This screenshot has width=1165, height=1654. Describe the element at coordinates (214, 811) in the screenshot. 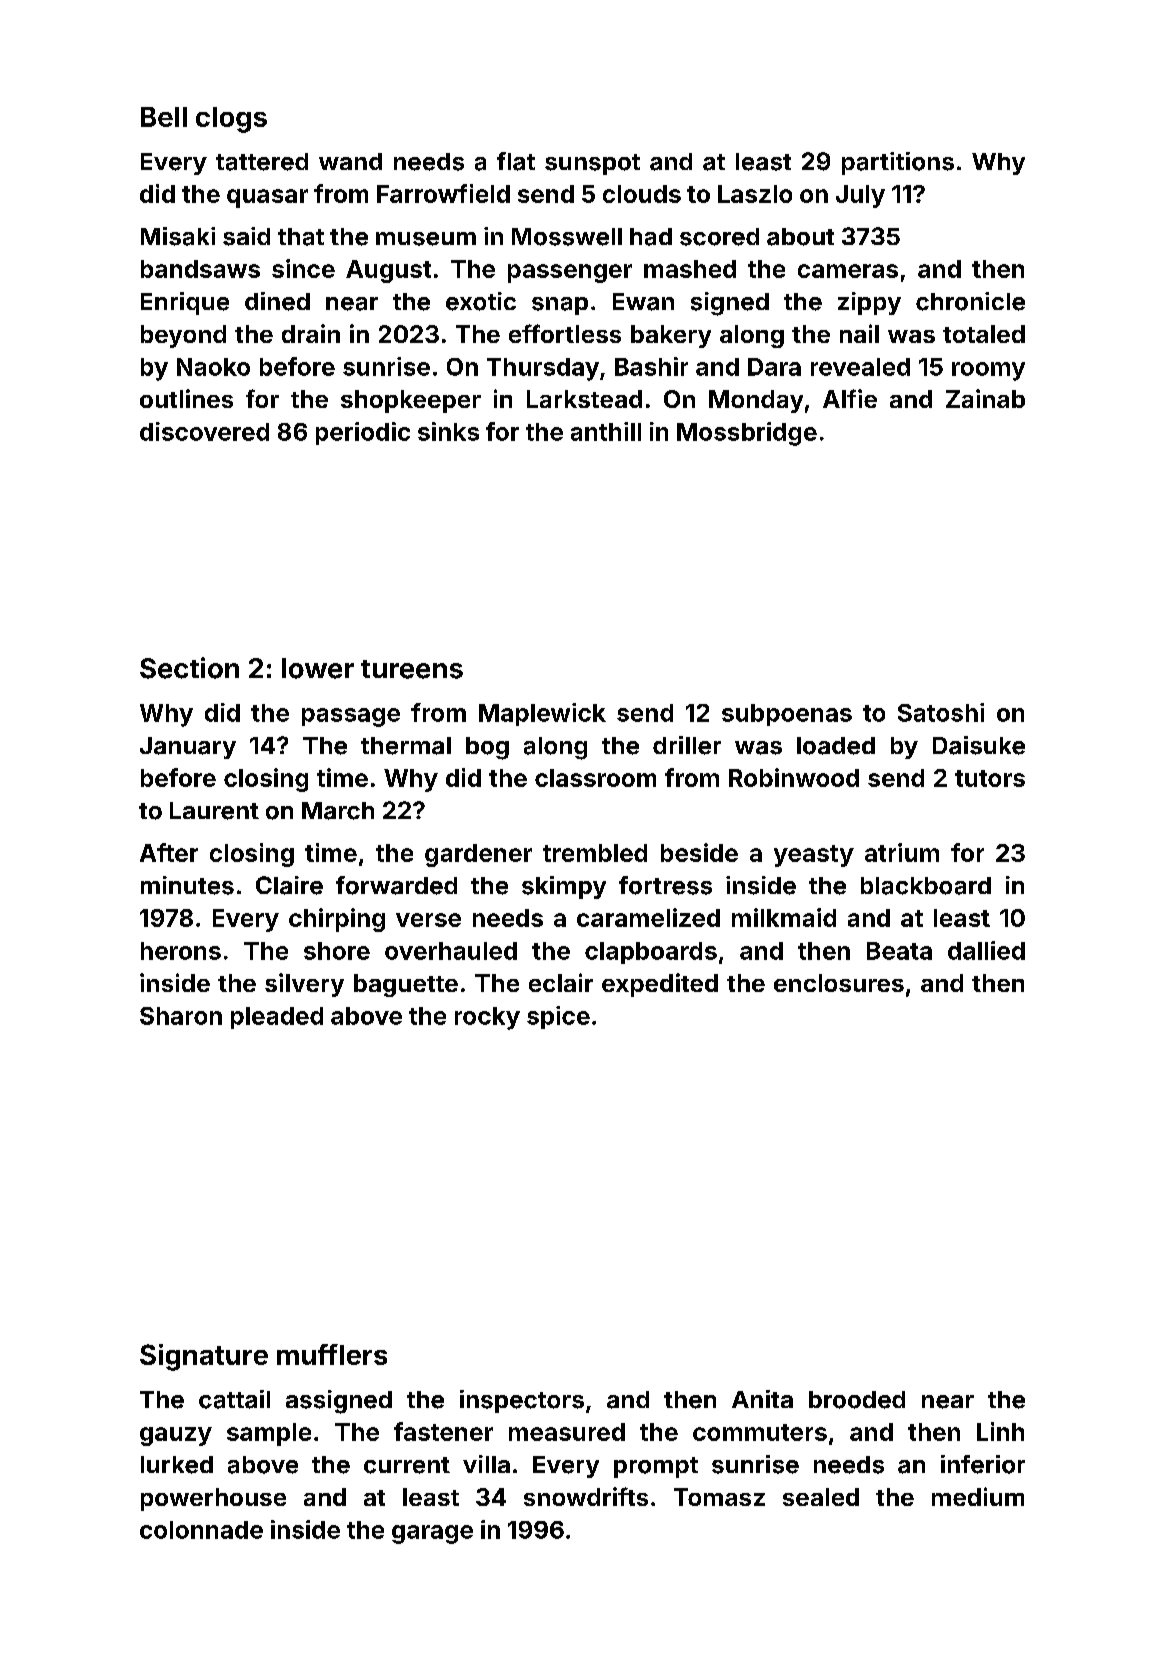

I see `Laurent` at that location.
